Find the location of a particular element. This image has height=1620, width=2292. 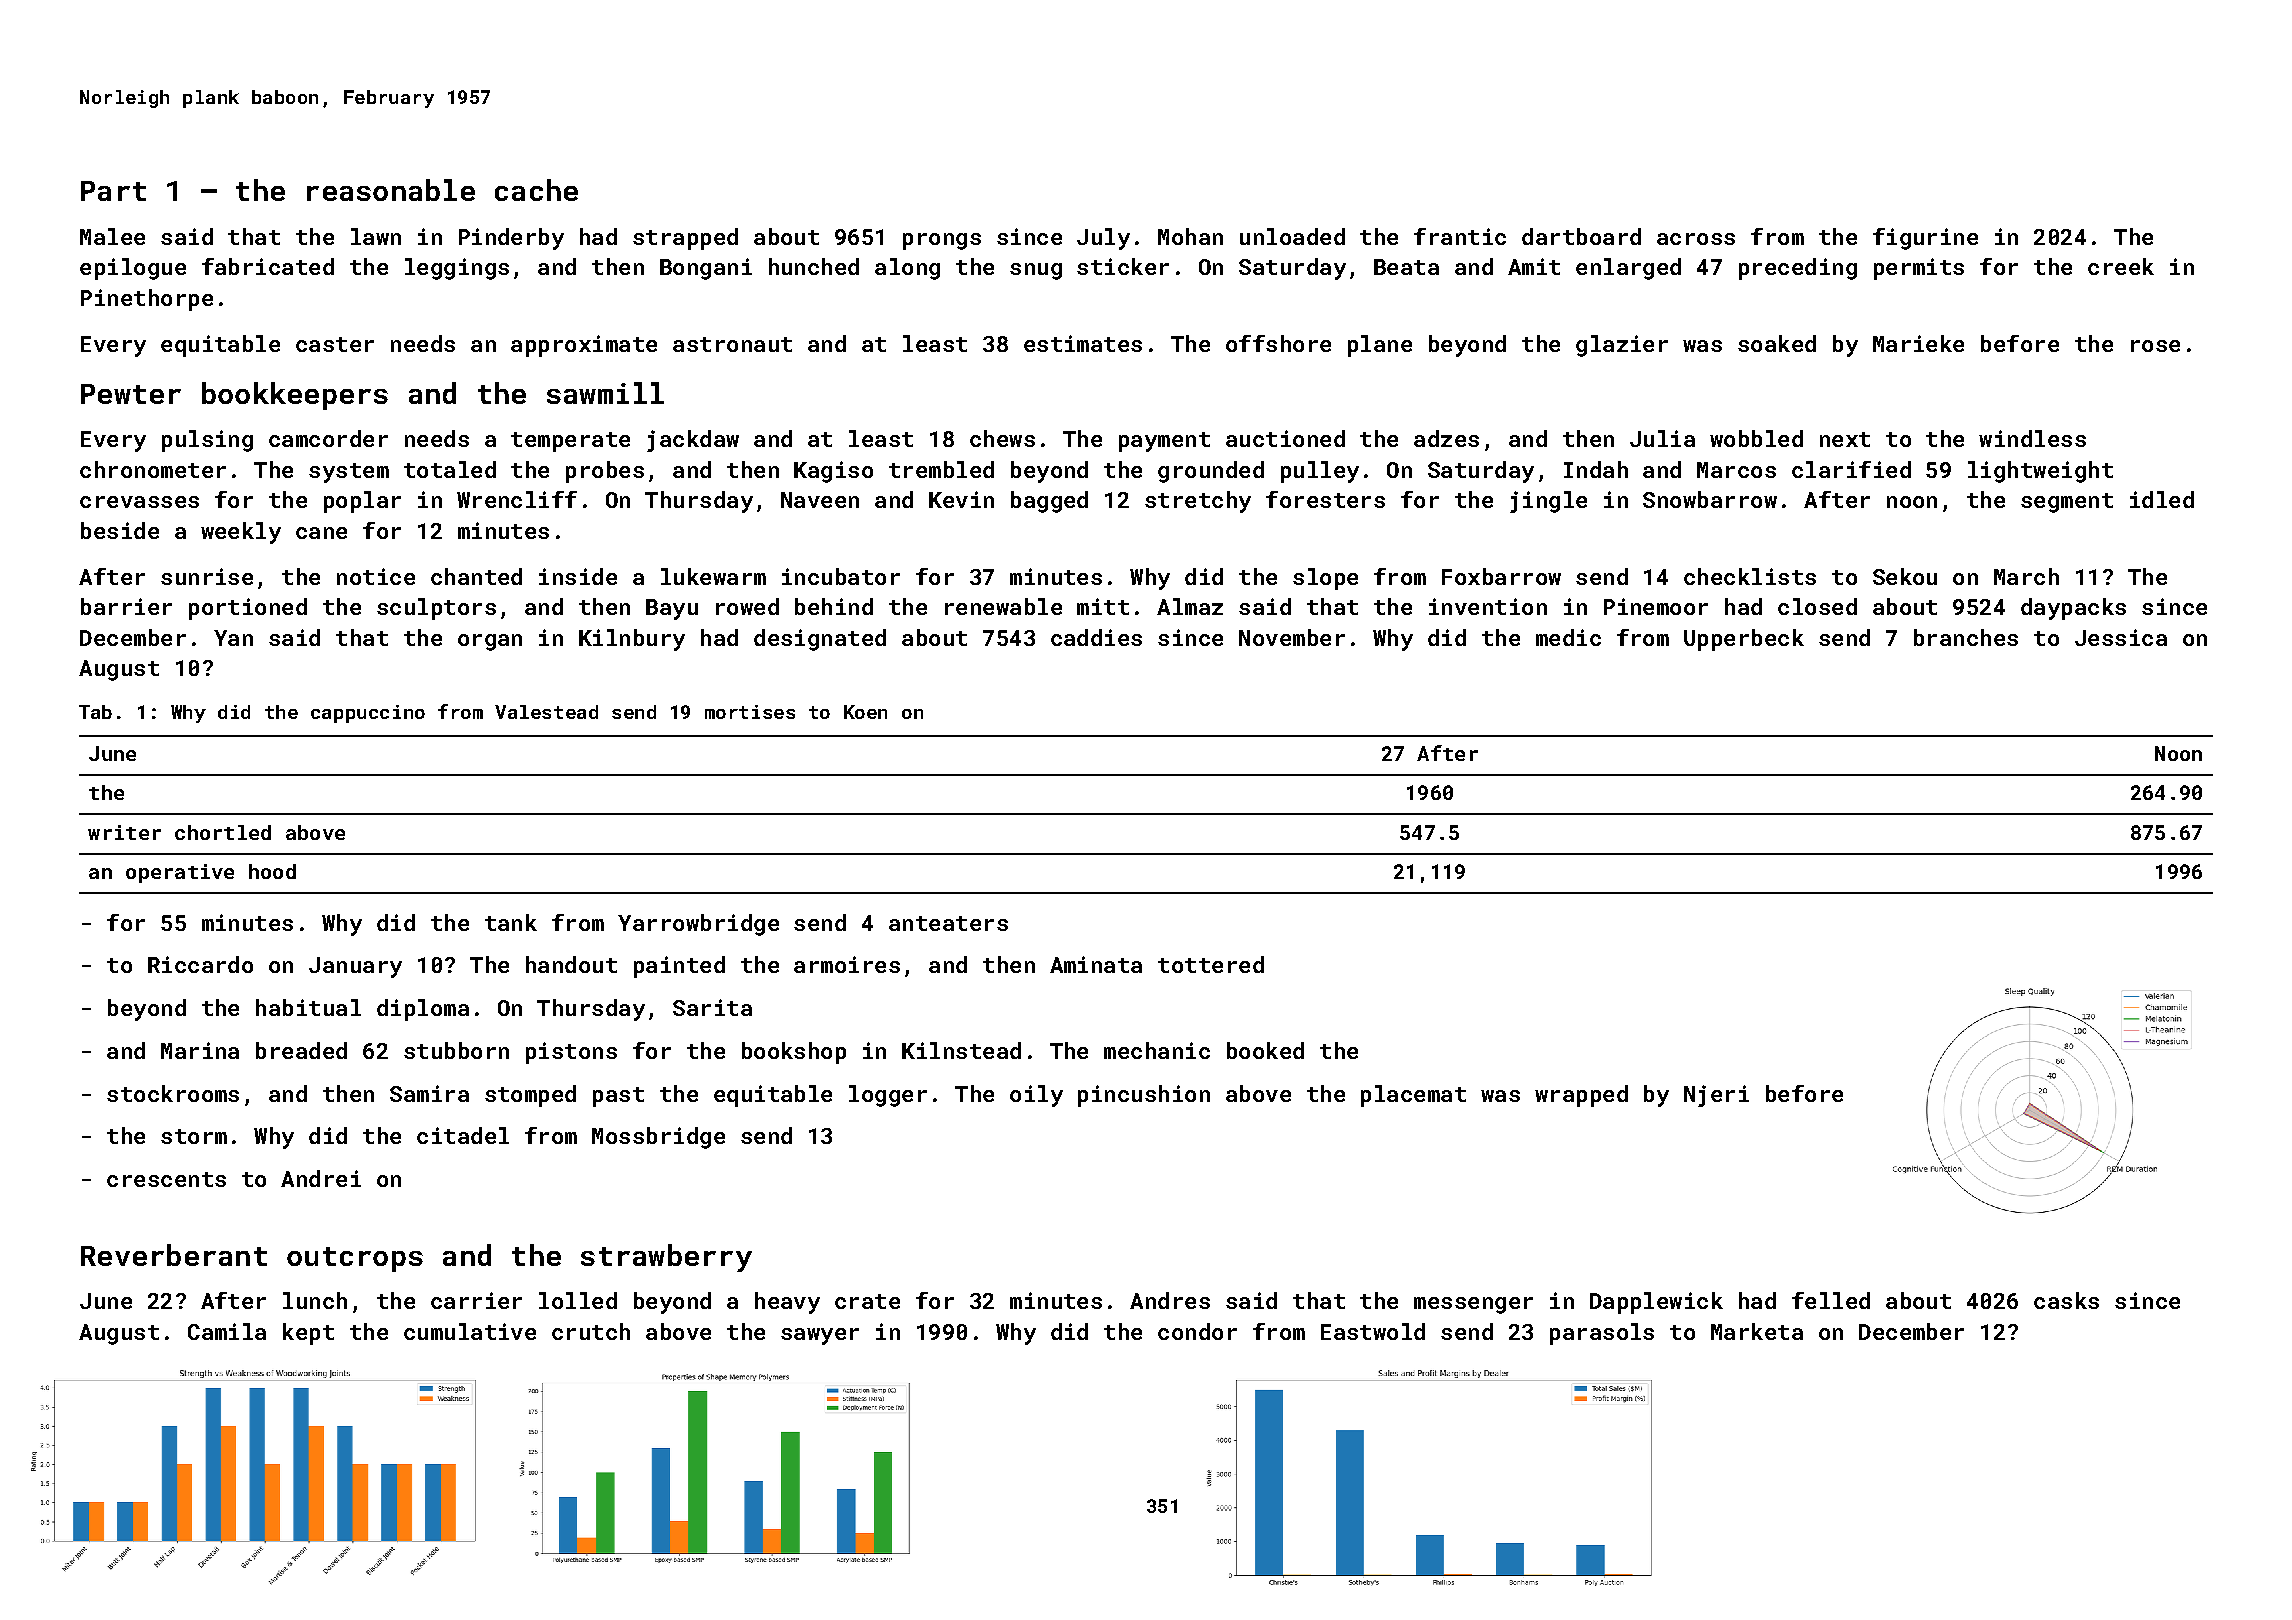

sunrise is located at coordinates (207, 576).
